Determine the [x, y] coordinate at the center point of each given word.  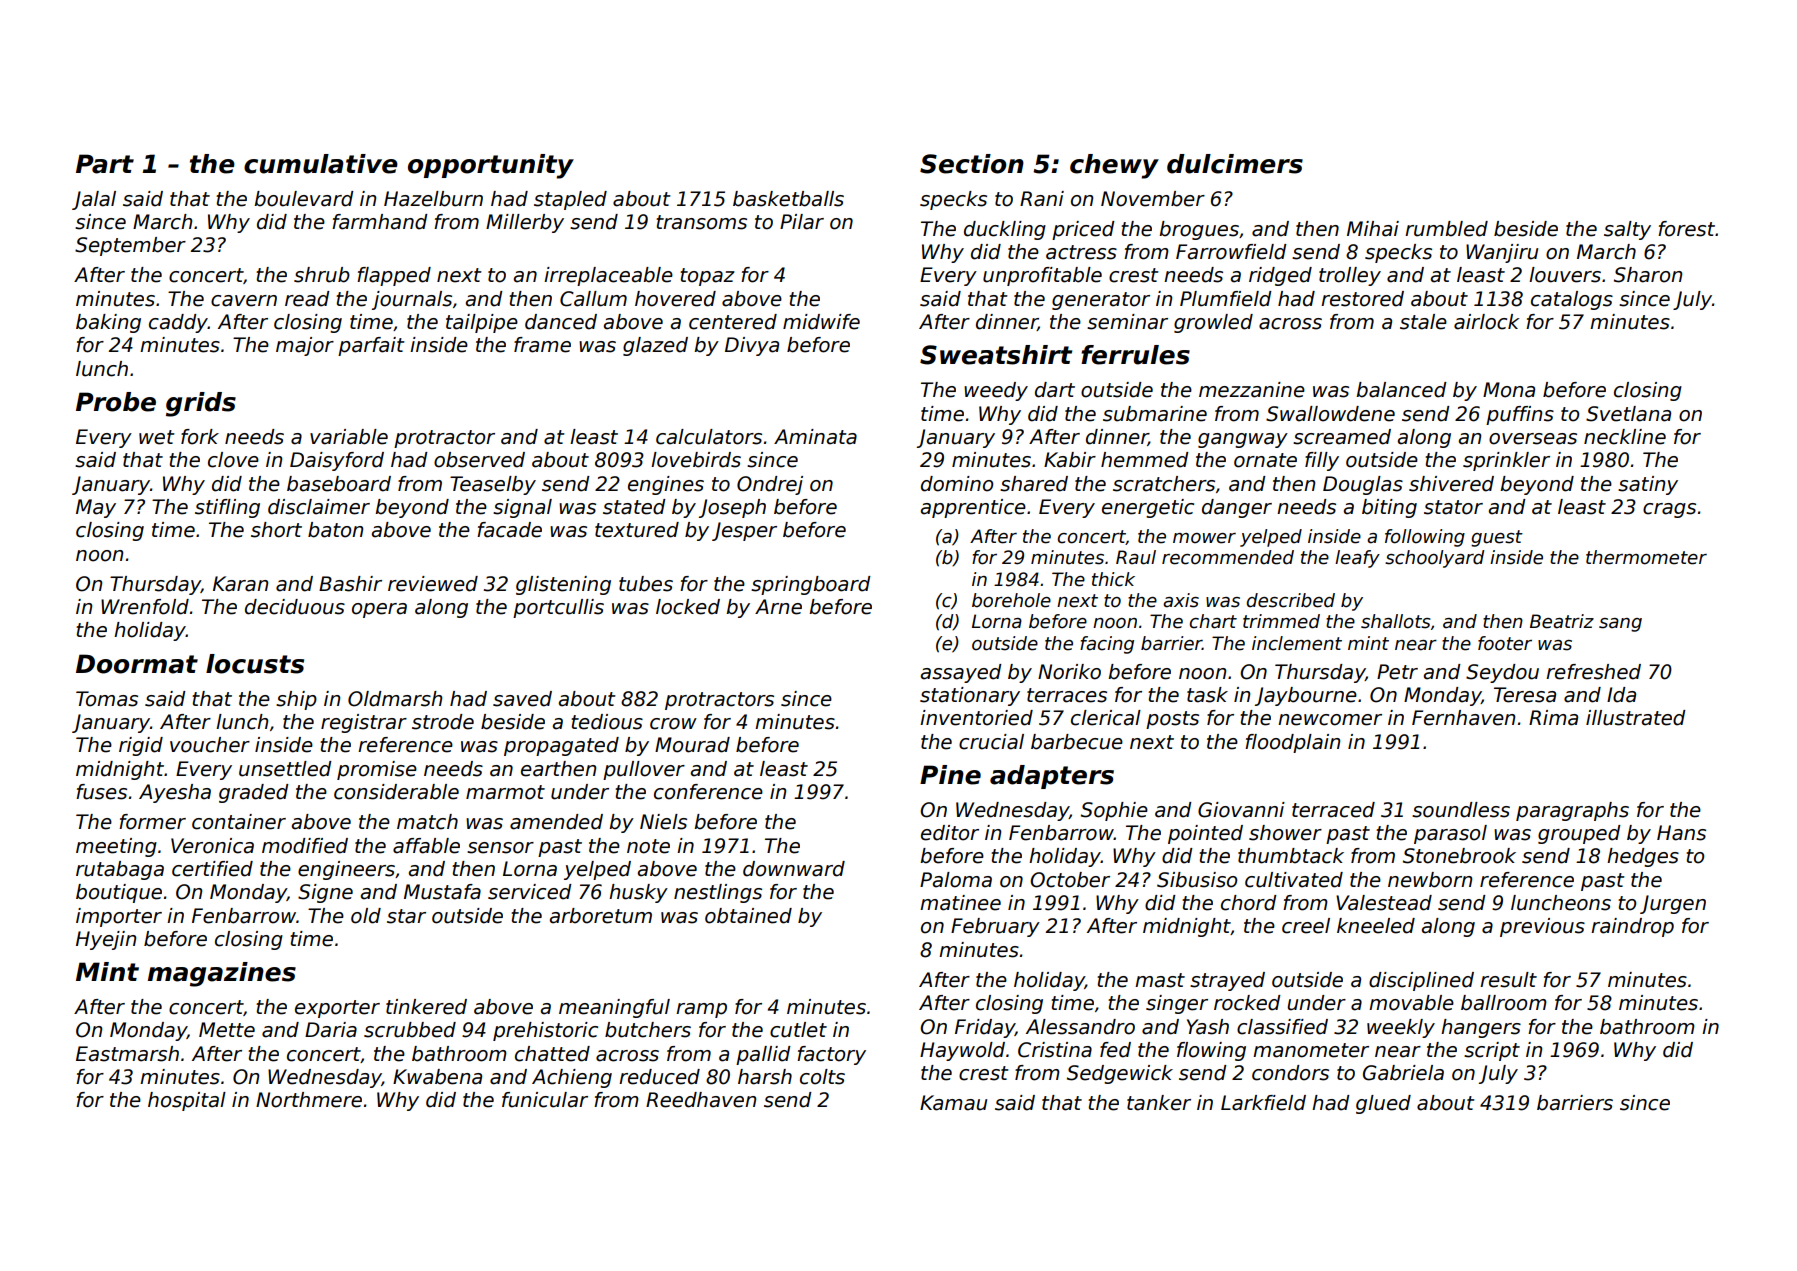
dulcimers [1235, 164]
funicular [545, 1100]
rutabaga [120, 870]
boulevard [304, 199]
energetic [1148, 508]
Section [972, 164]
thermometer [1646, 557]
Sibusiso [1197, 880]
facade [509, 530]
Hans [1681, 833]
